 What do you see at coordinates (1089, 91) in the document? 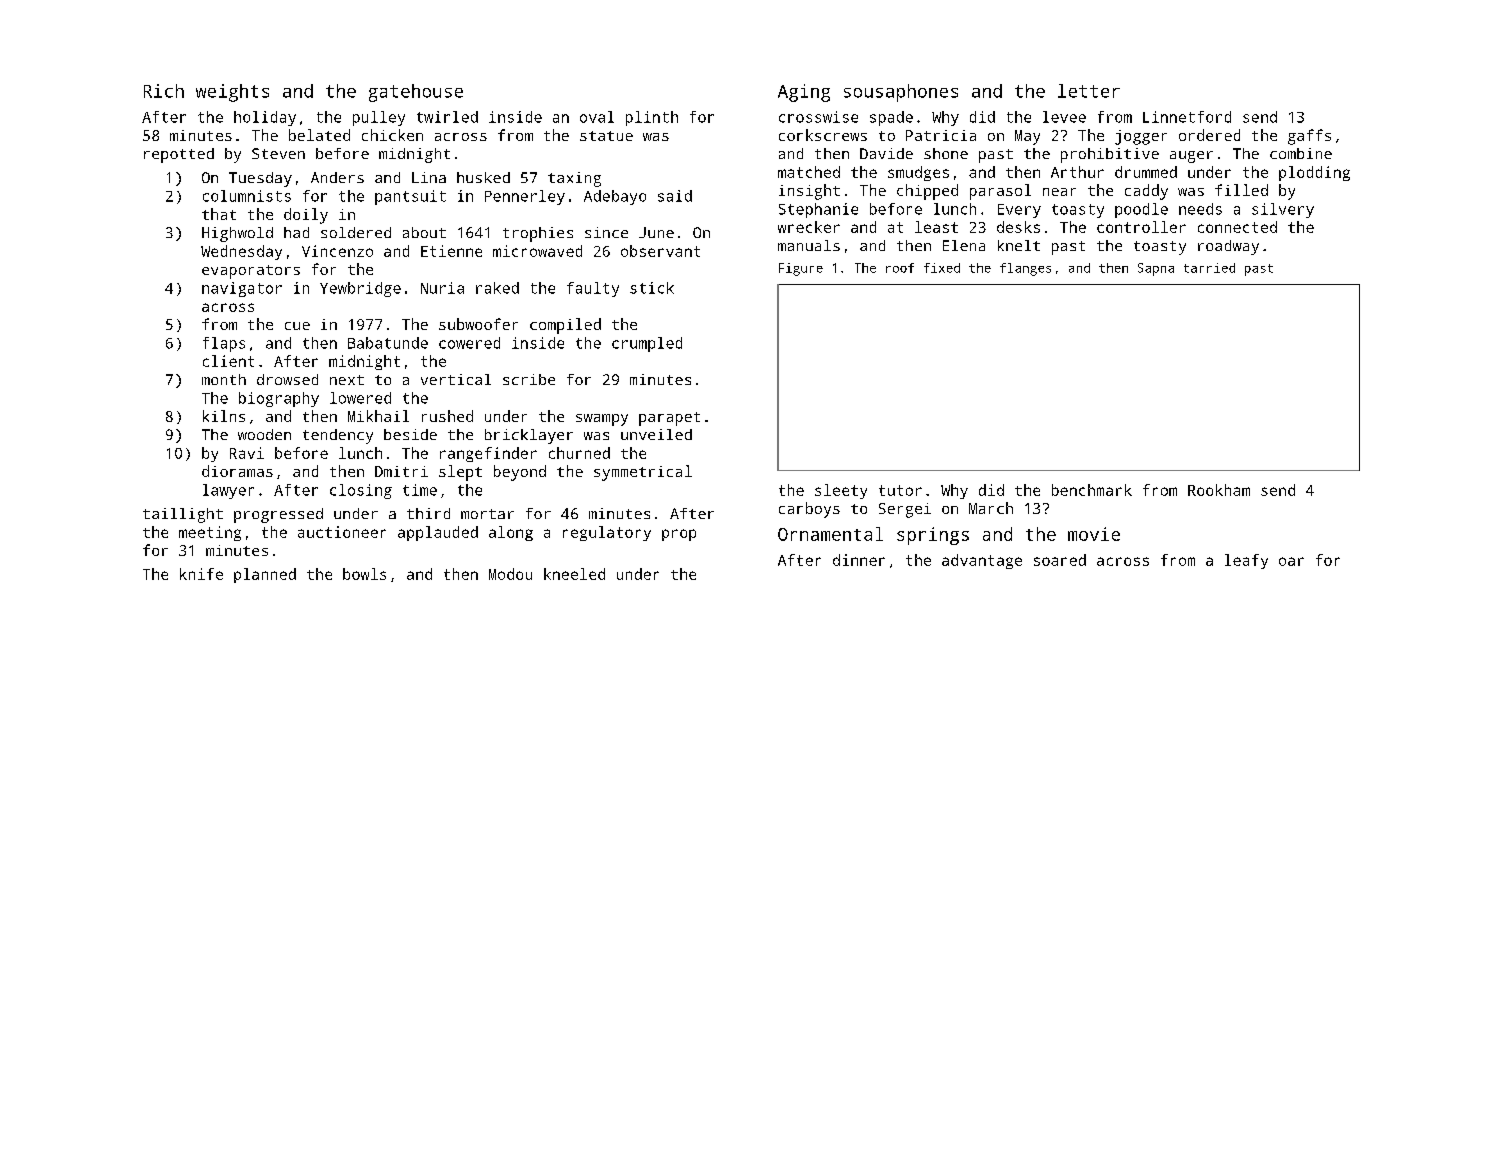
I see `letter` at bounding box center [1089, 91].
